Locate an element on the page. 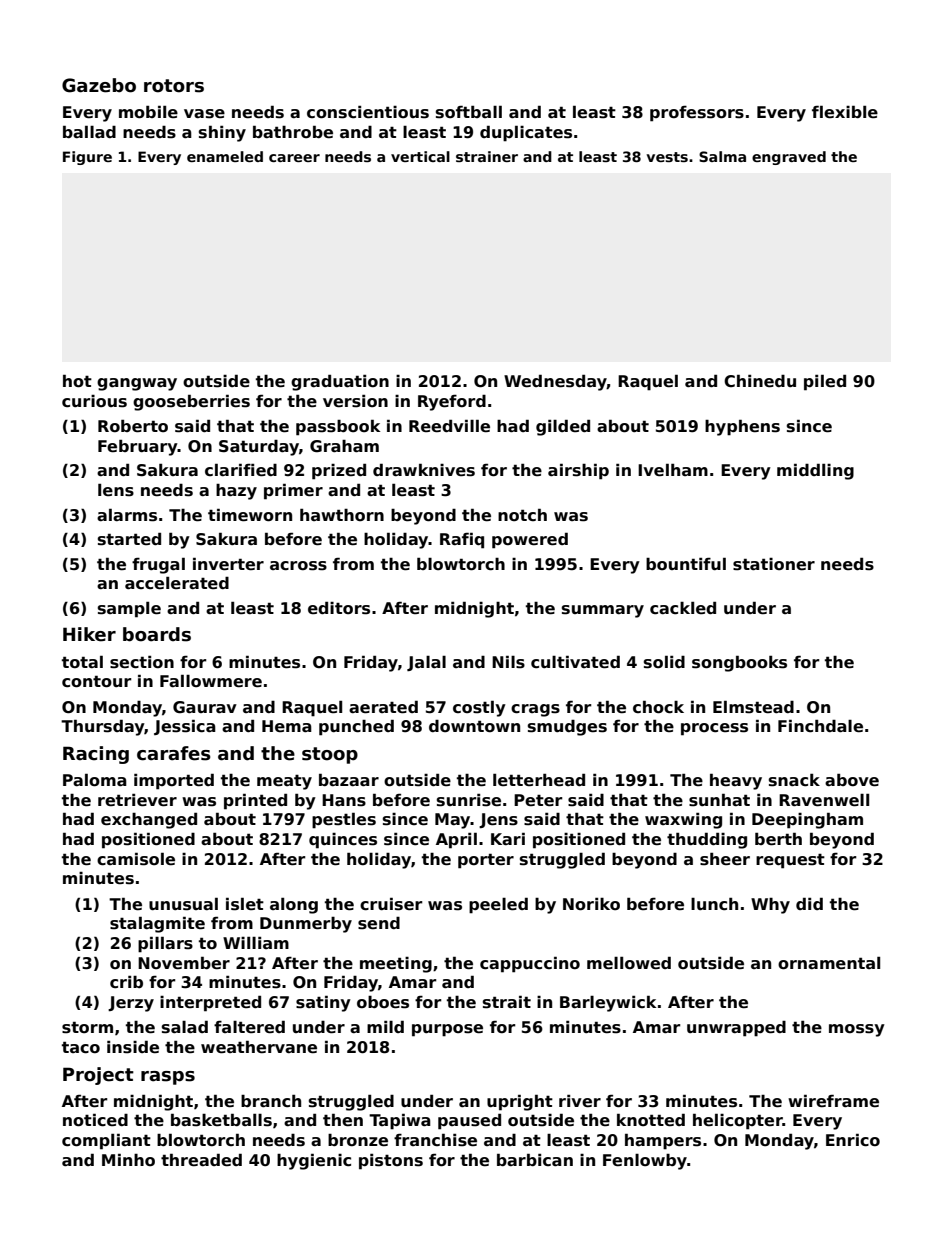  engraved is located at coordinates (789, 158).
